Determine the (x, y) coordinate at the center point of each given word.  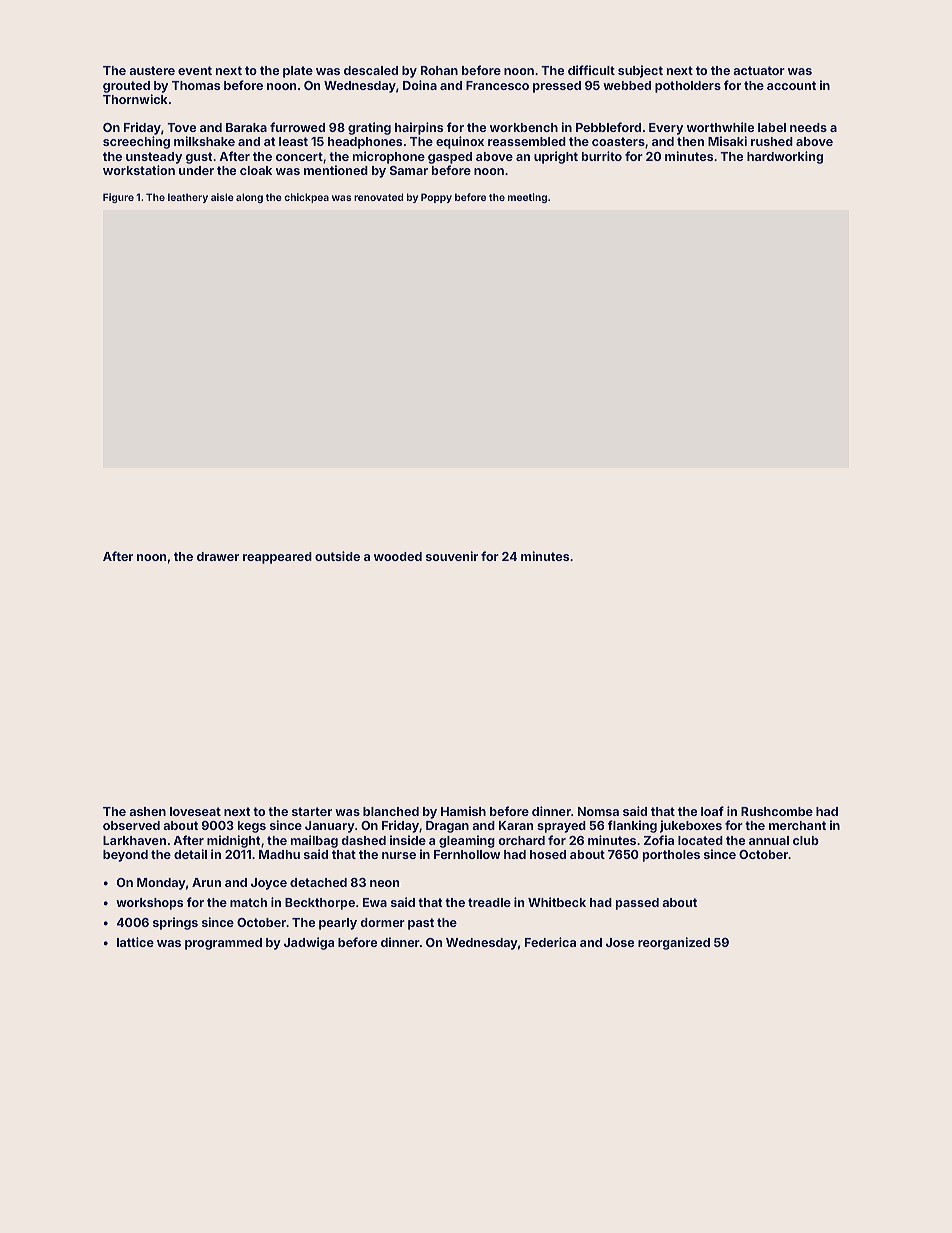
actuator (759, 70)
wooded (398, 556)
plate (298, 72)
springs (175, 923)
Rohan (439, 70)
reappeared (277, 558)
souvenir (452, 556)
